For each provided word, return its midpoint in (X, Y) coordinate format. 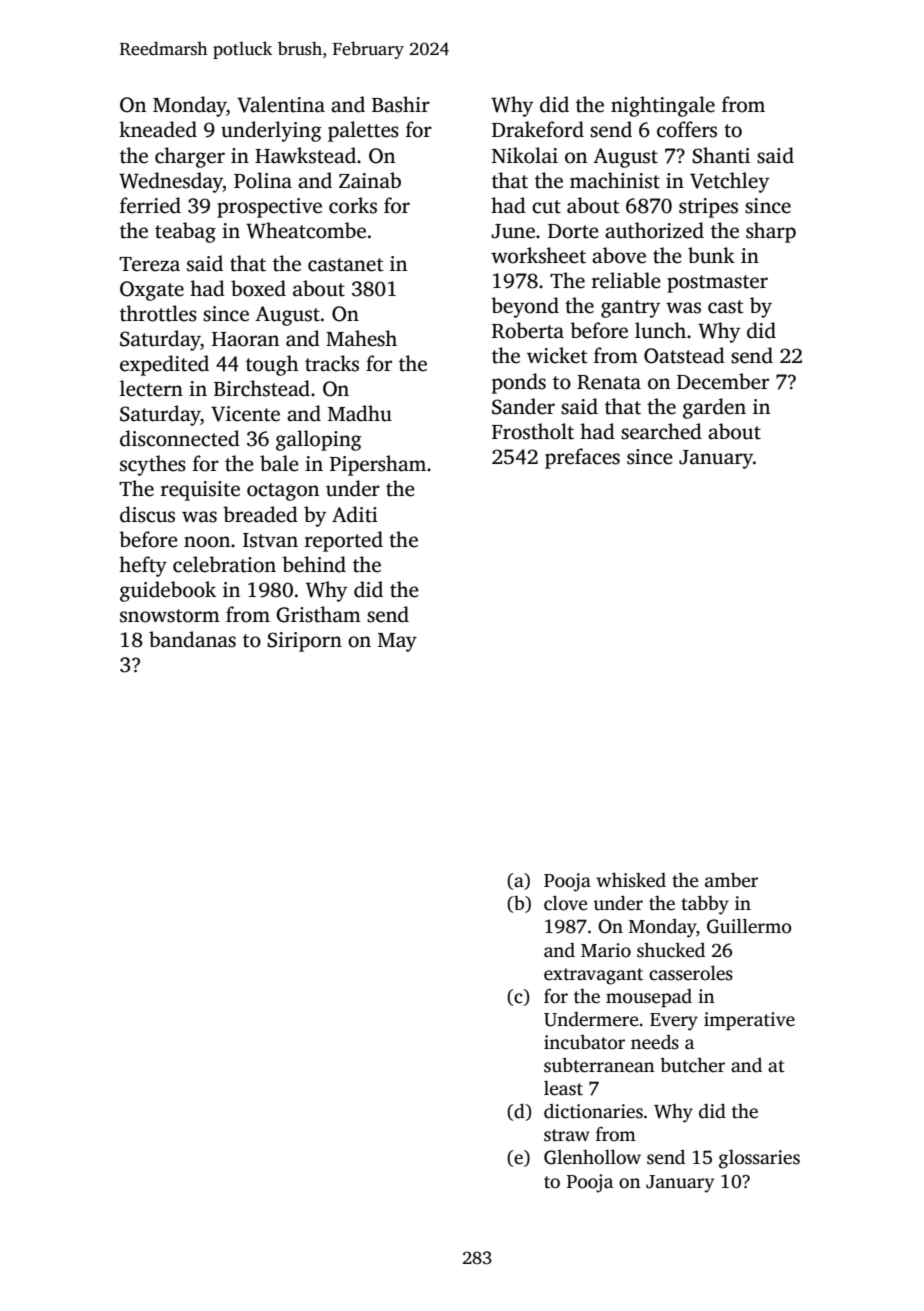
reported (344, 541)
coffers (687, 129)
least (563, 1088)
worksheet (538, 255)
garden (714, 408)
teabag (185, 232)
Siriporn (304, 642)
